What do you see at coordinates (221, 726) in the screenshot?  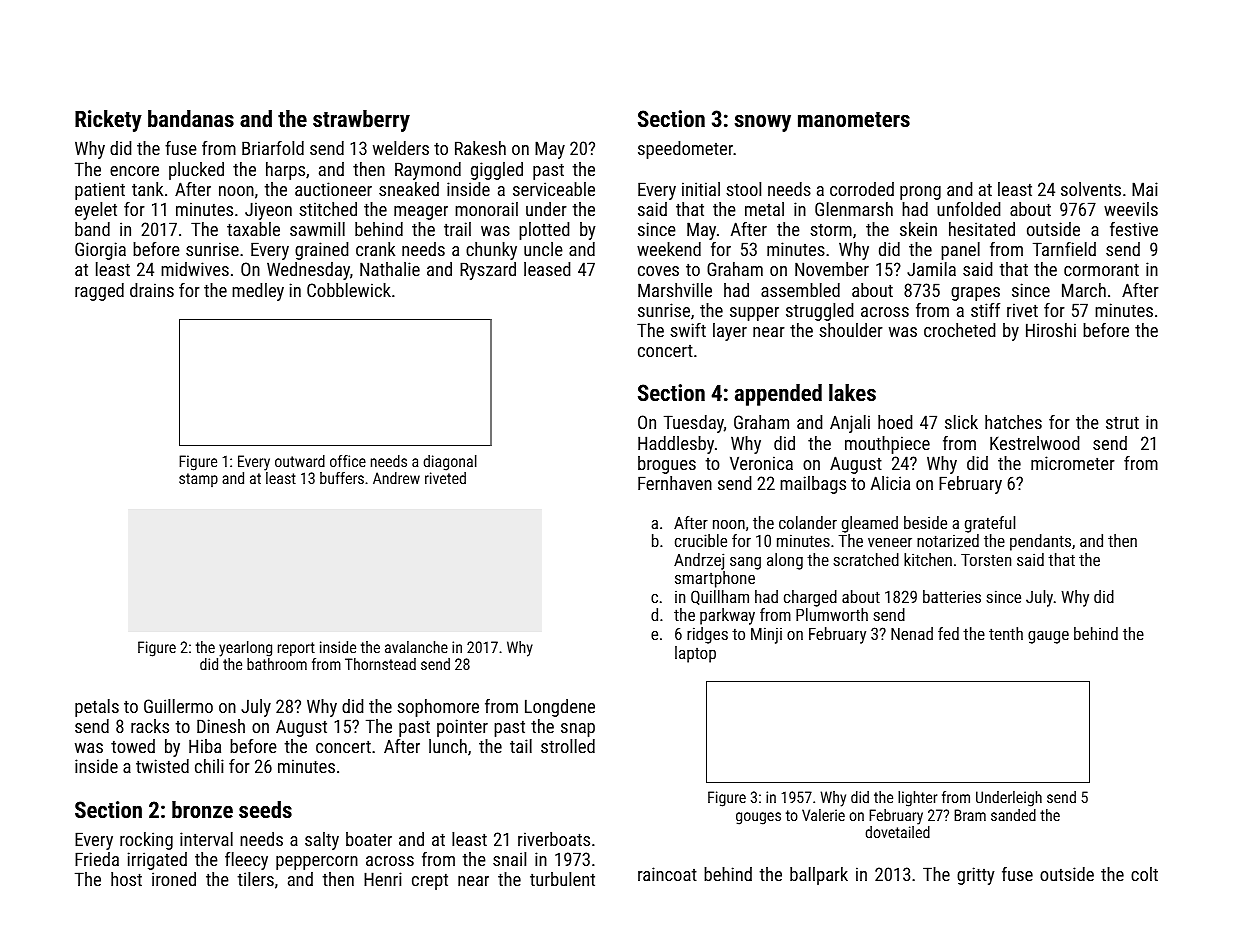 I see `Dinesh` at bounding box center [221, 726].
